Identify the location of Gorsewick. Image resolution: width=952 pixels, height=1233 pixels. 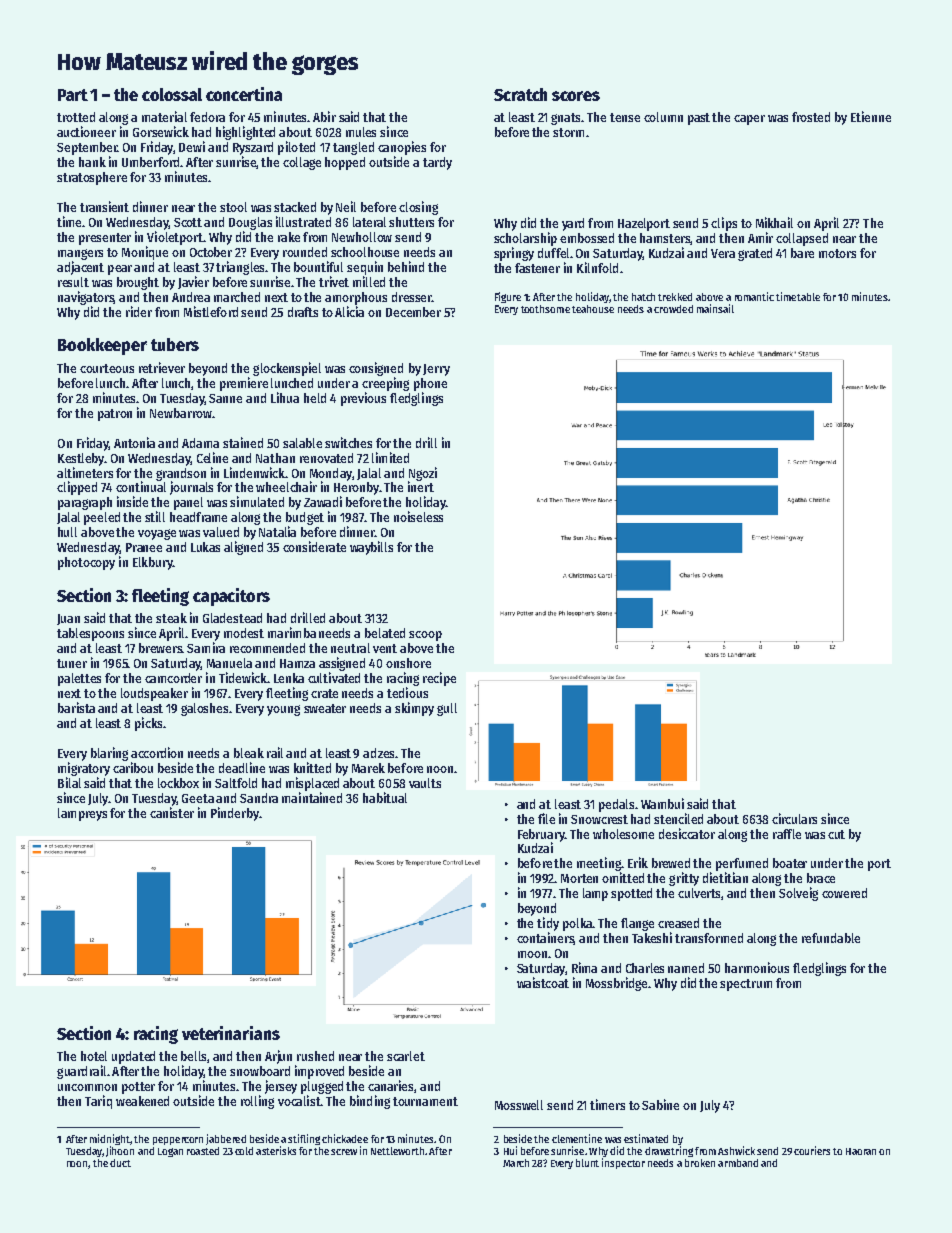
(161, 131).
